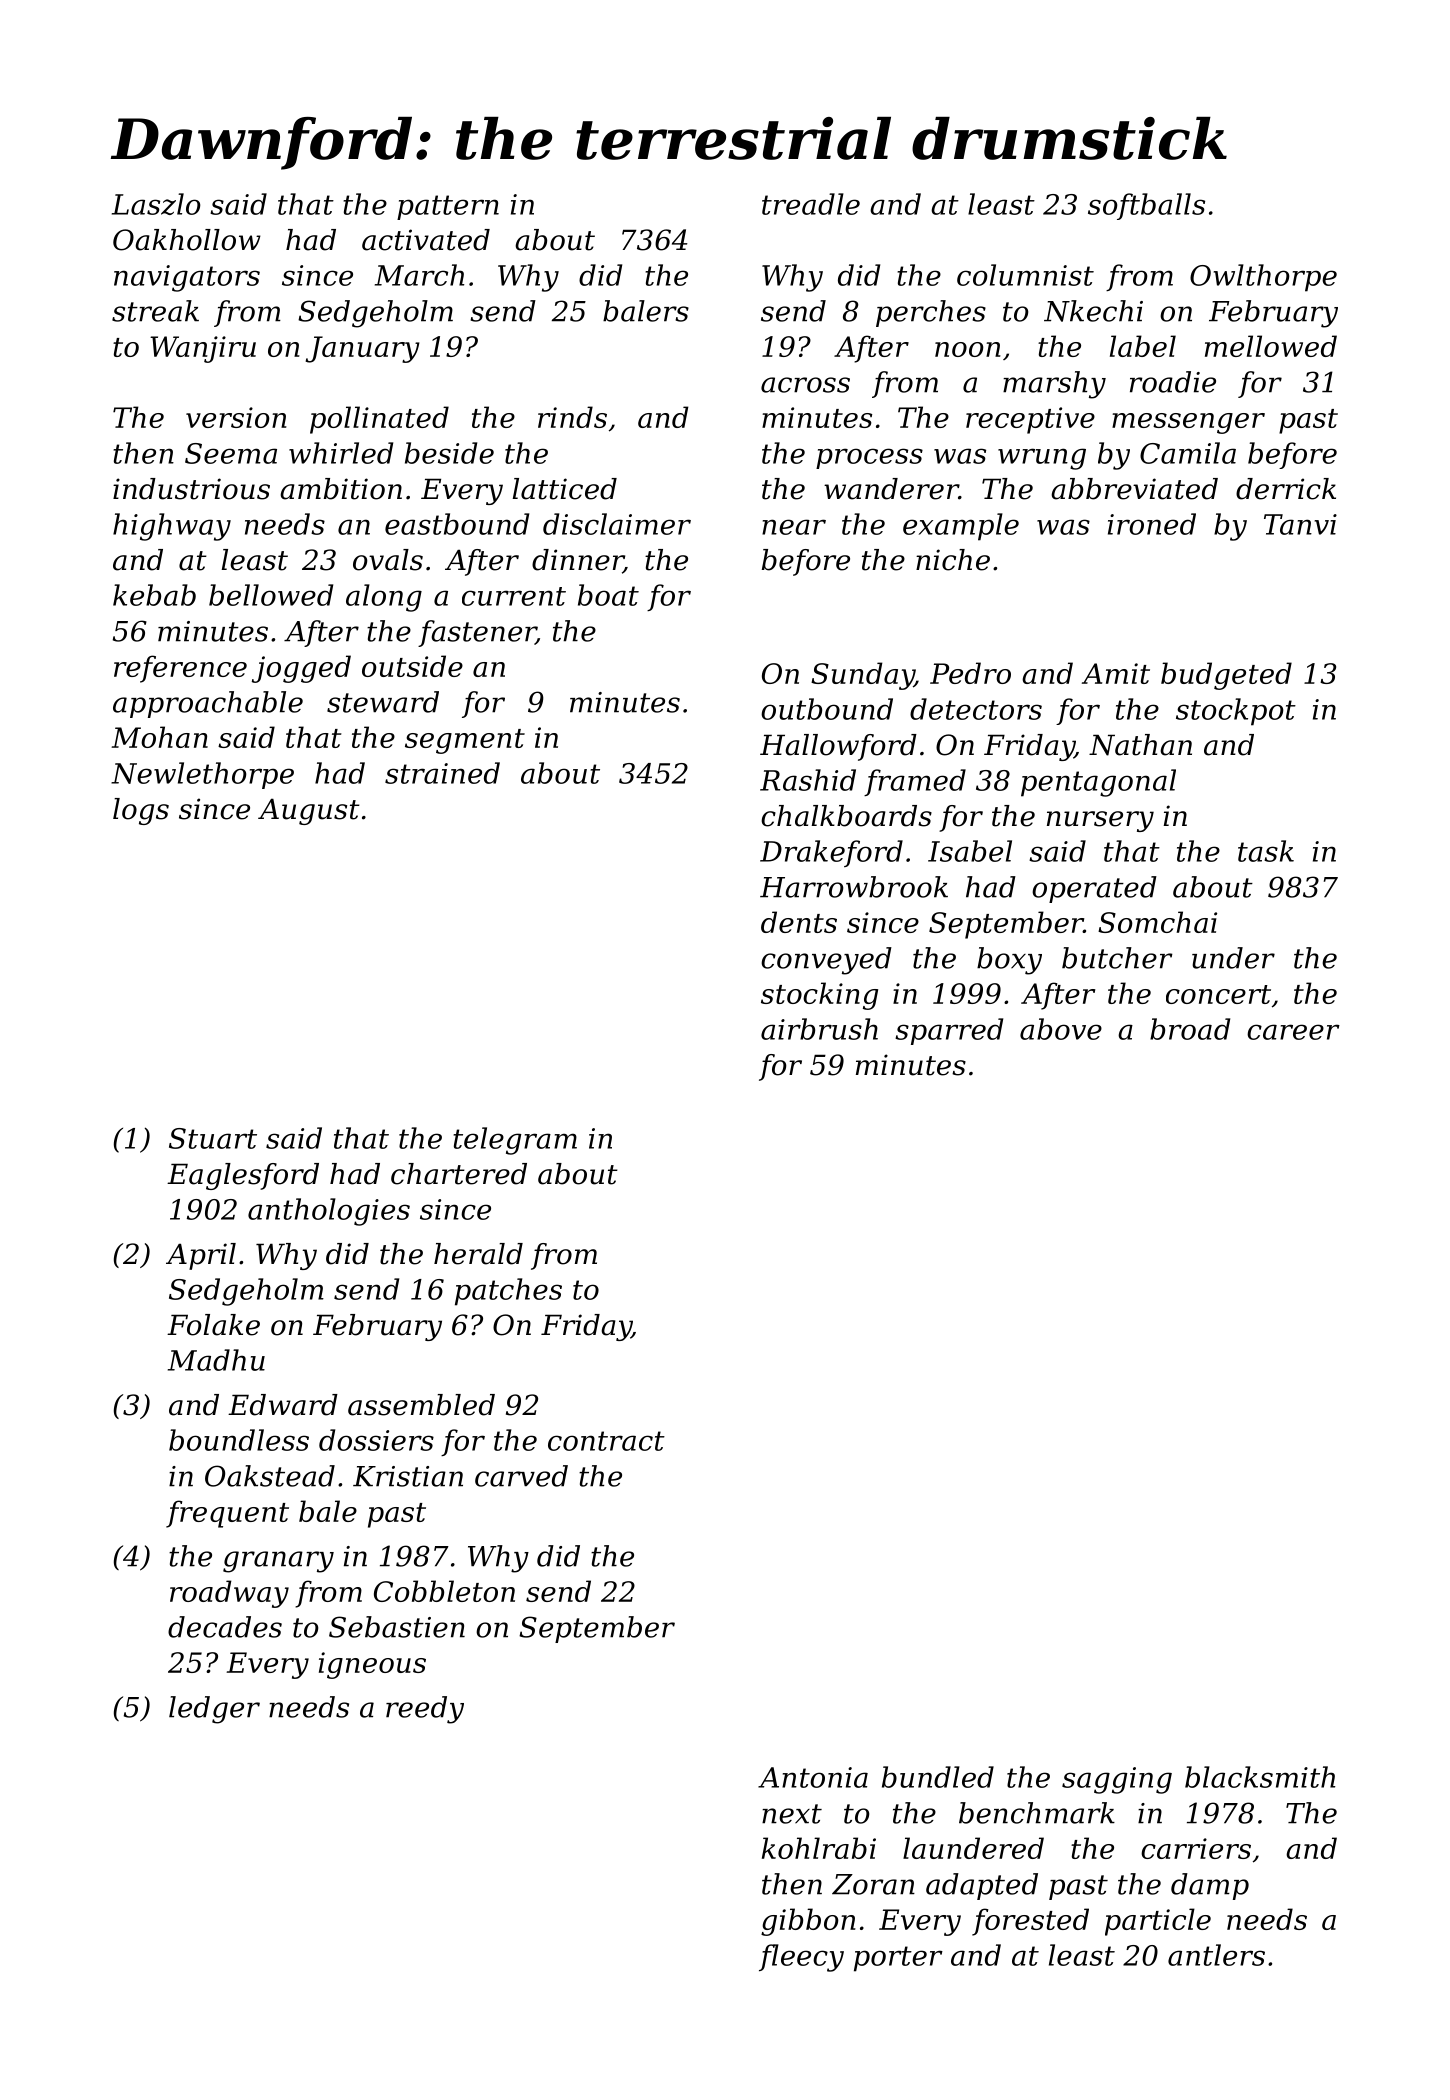 The height and width of the screenshot is (2100, 1450). What do you see at coordinates (448, 207) in the screenshot?
I see `pattern` at bounding box center [448, 207].
